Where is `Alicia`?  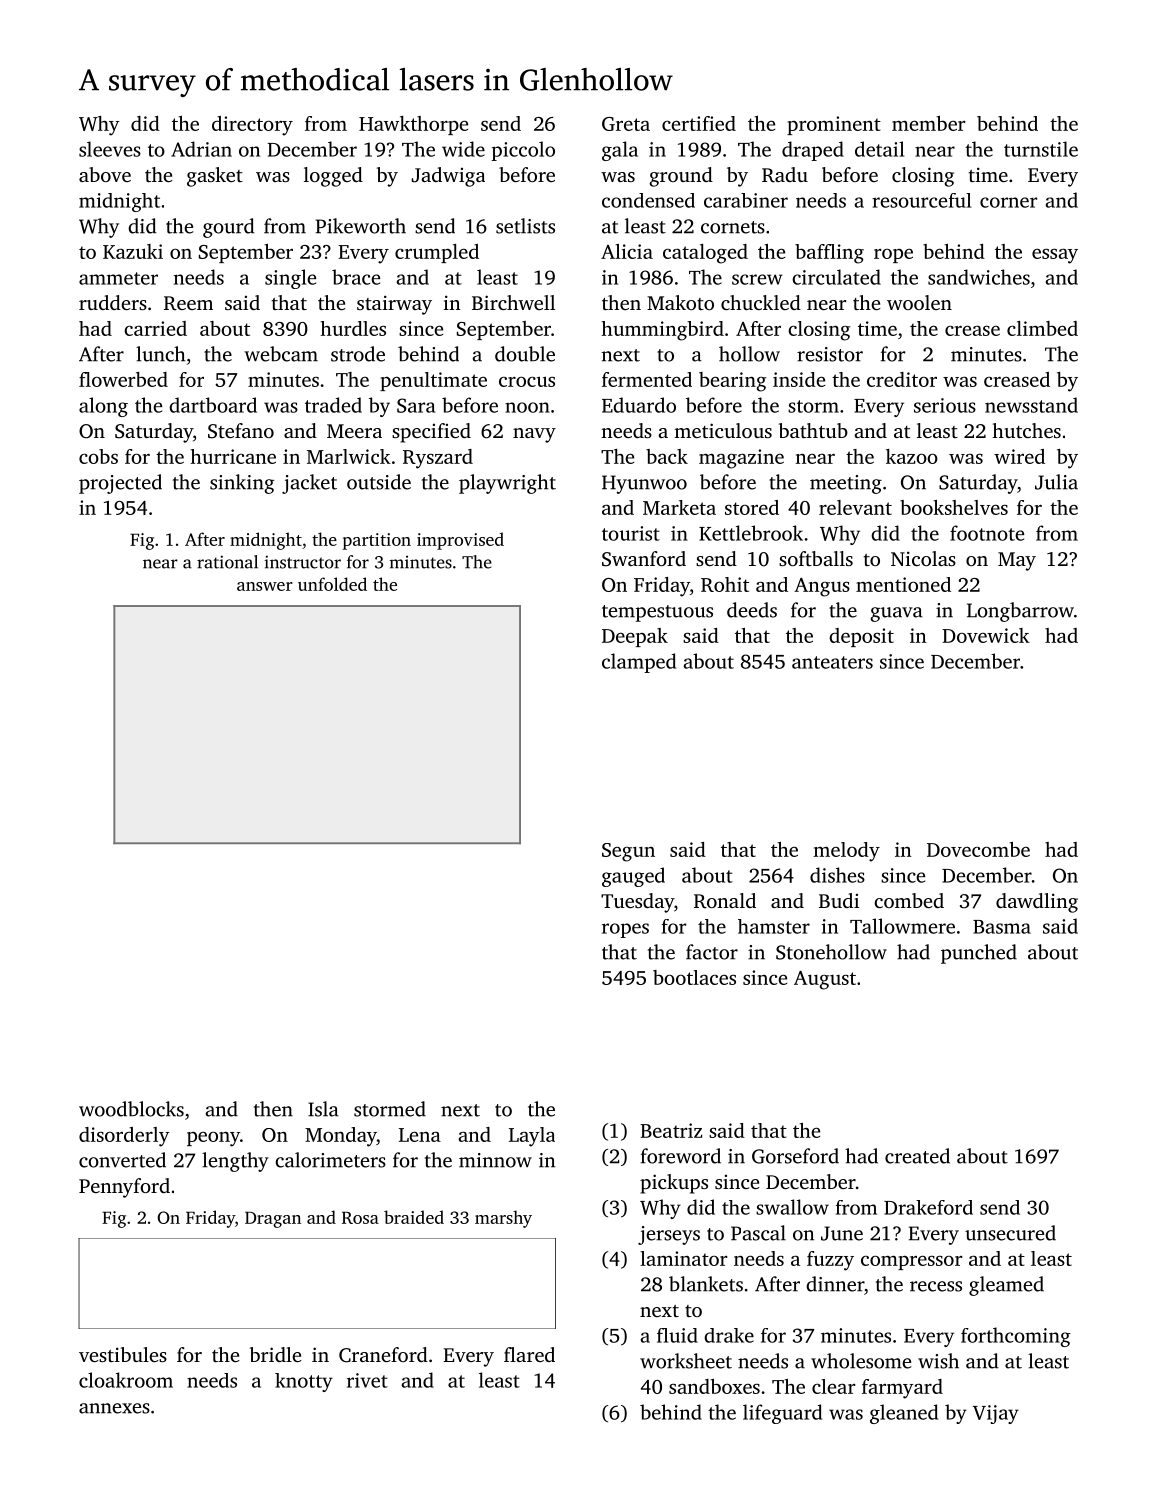
Alicia is located at coordinates (627, 251).
